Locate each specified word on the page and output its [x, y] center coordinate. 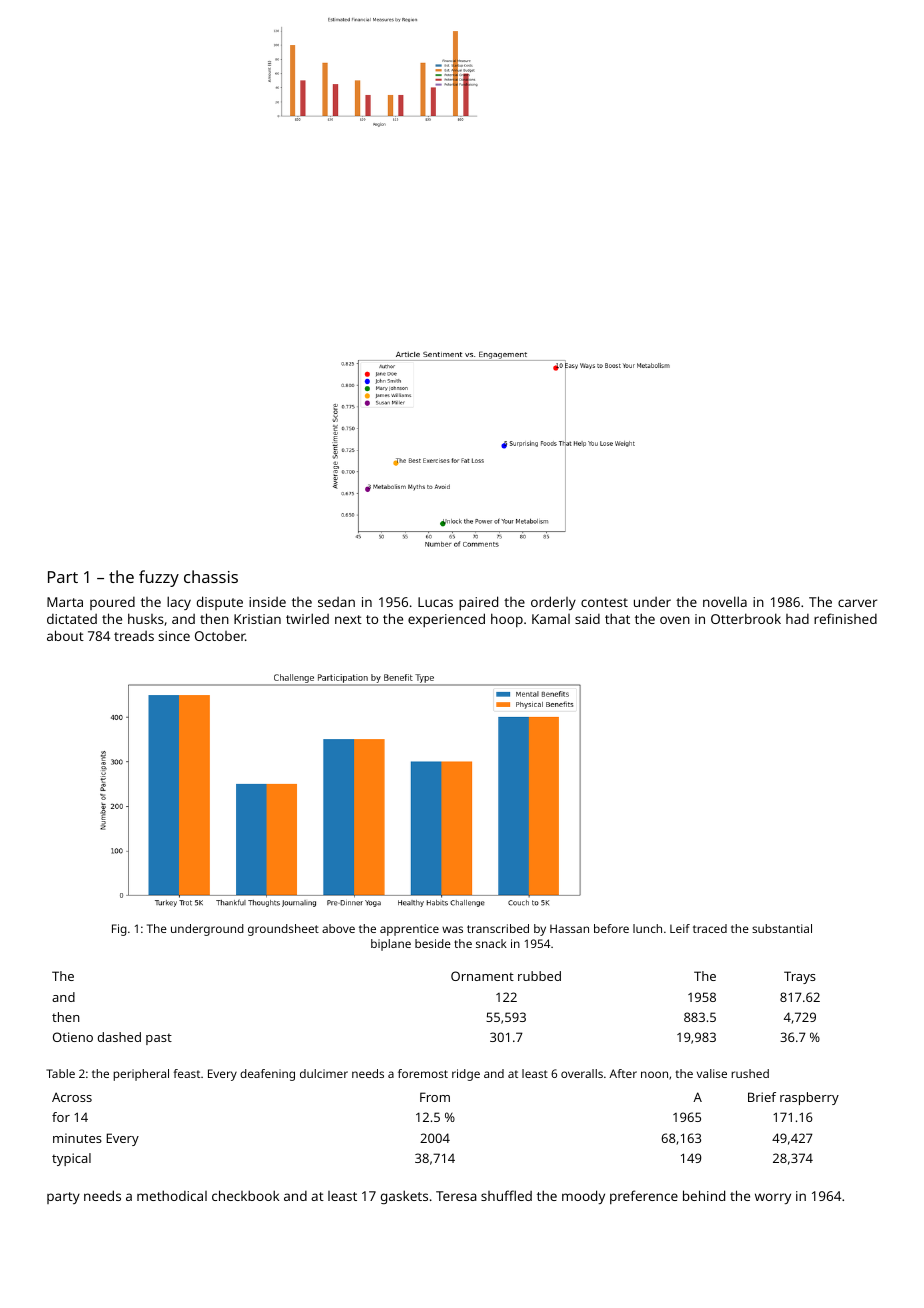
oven [675, 620]
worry [773, 1198]
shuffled [506, 1195]
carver [857, 603]
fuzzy [159, 578]
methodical [172, 1195]
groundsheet [283, 930]
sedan [336, 602]
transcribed [498, 928]
